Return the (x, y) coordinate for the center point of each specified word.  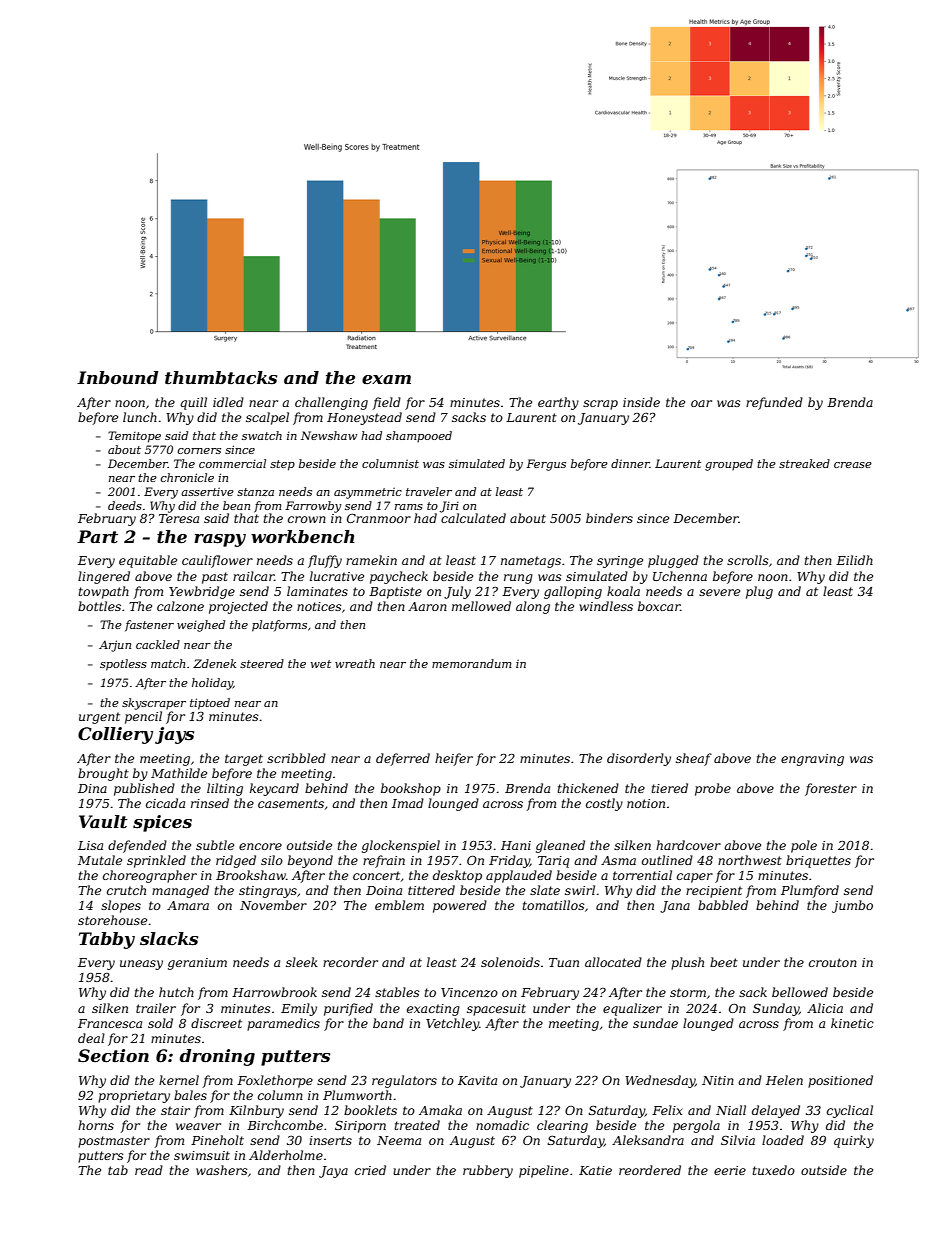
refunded (774, 403)
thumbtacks (221, 377)
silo (272, 860)
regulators (404, 1081)
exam (386, 379)
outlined (667, 860)
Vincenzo (469, 993)
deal (91, 1038)
